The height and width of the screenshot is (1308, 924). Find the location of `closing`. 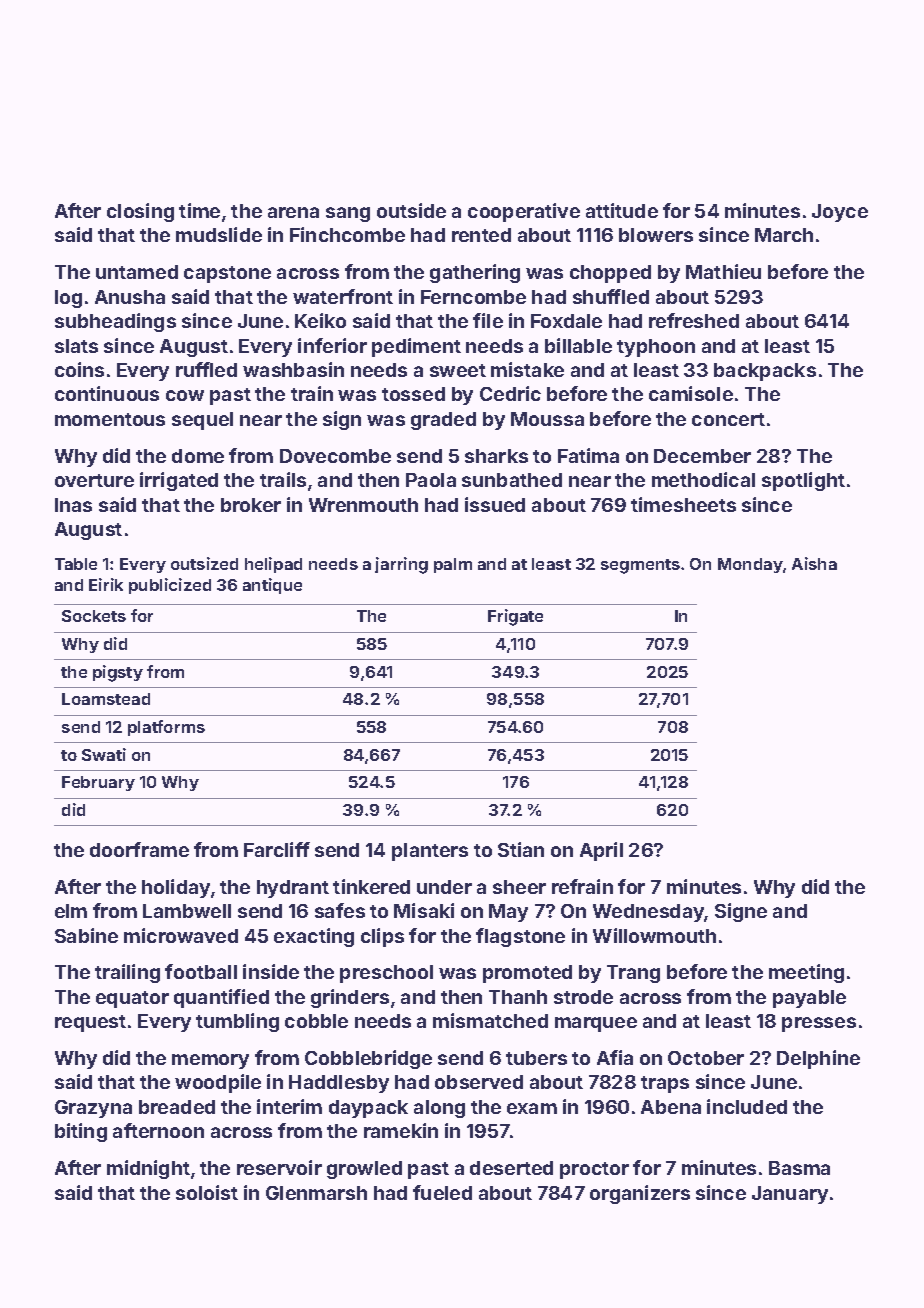

closing is located at coordinates (140, 212).
